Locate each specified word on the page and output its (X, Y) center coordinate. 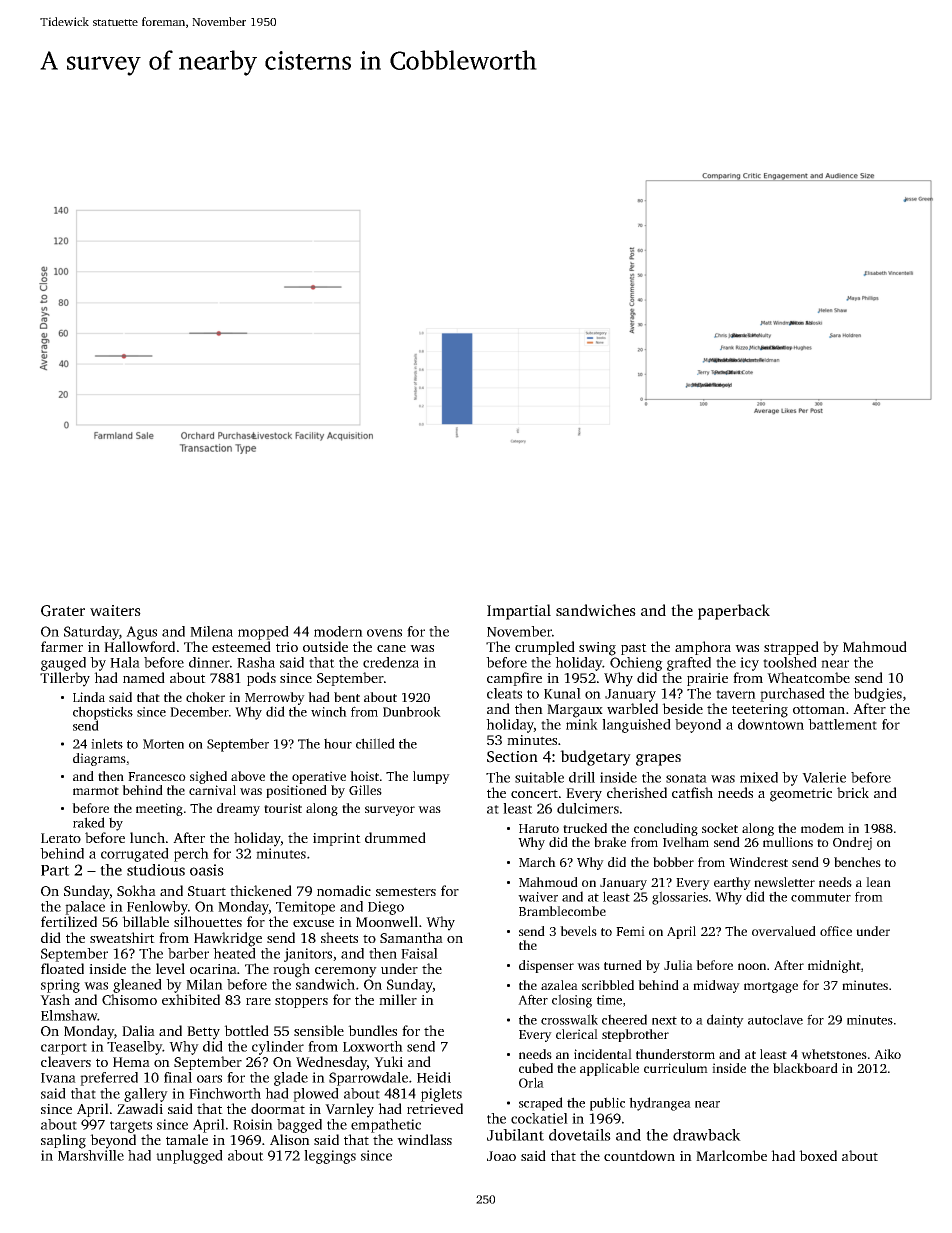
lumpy (431, 777)
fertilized (69, 921)
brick (853, 792)
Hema (131, 1062)
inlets (107, 743)
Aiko (887, 1054)
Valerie (824, 777)
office (836, 931)
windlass (424, 1139)
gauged (63, 664)
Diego (386, 908)
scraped (541, 1104)
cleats (504, 693)
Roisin (253, 1124)
